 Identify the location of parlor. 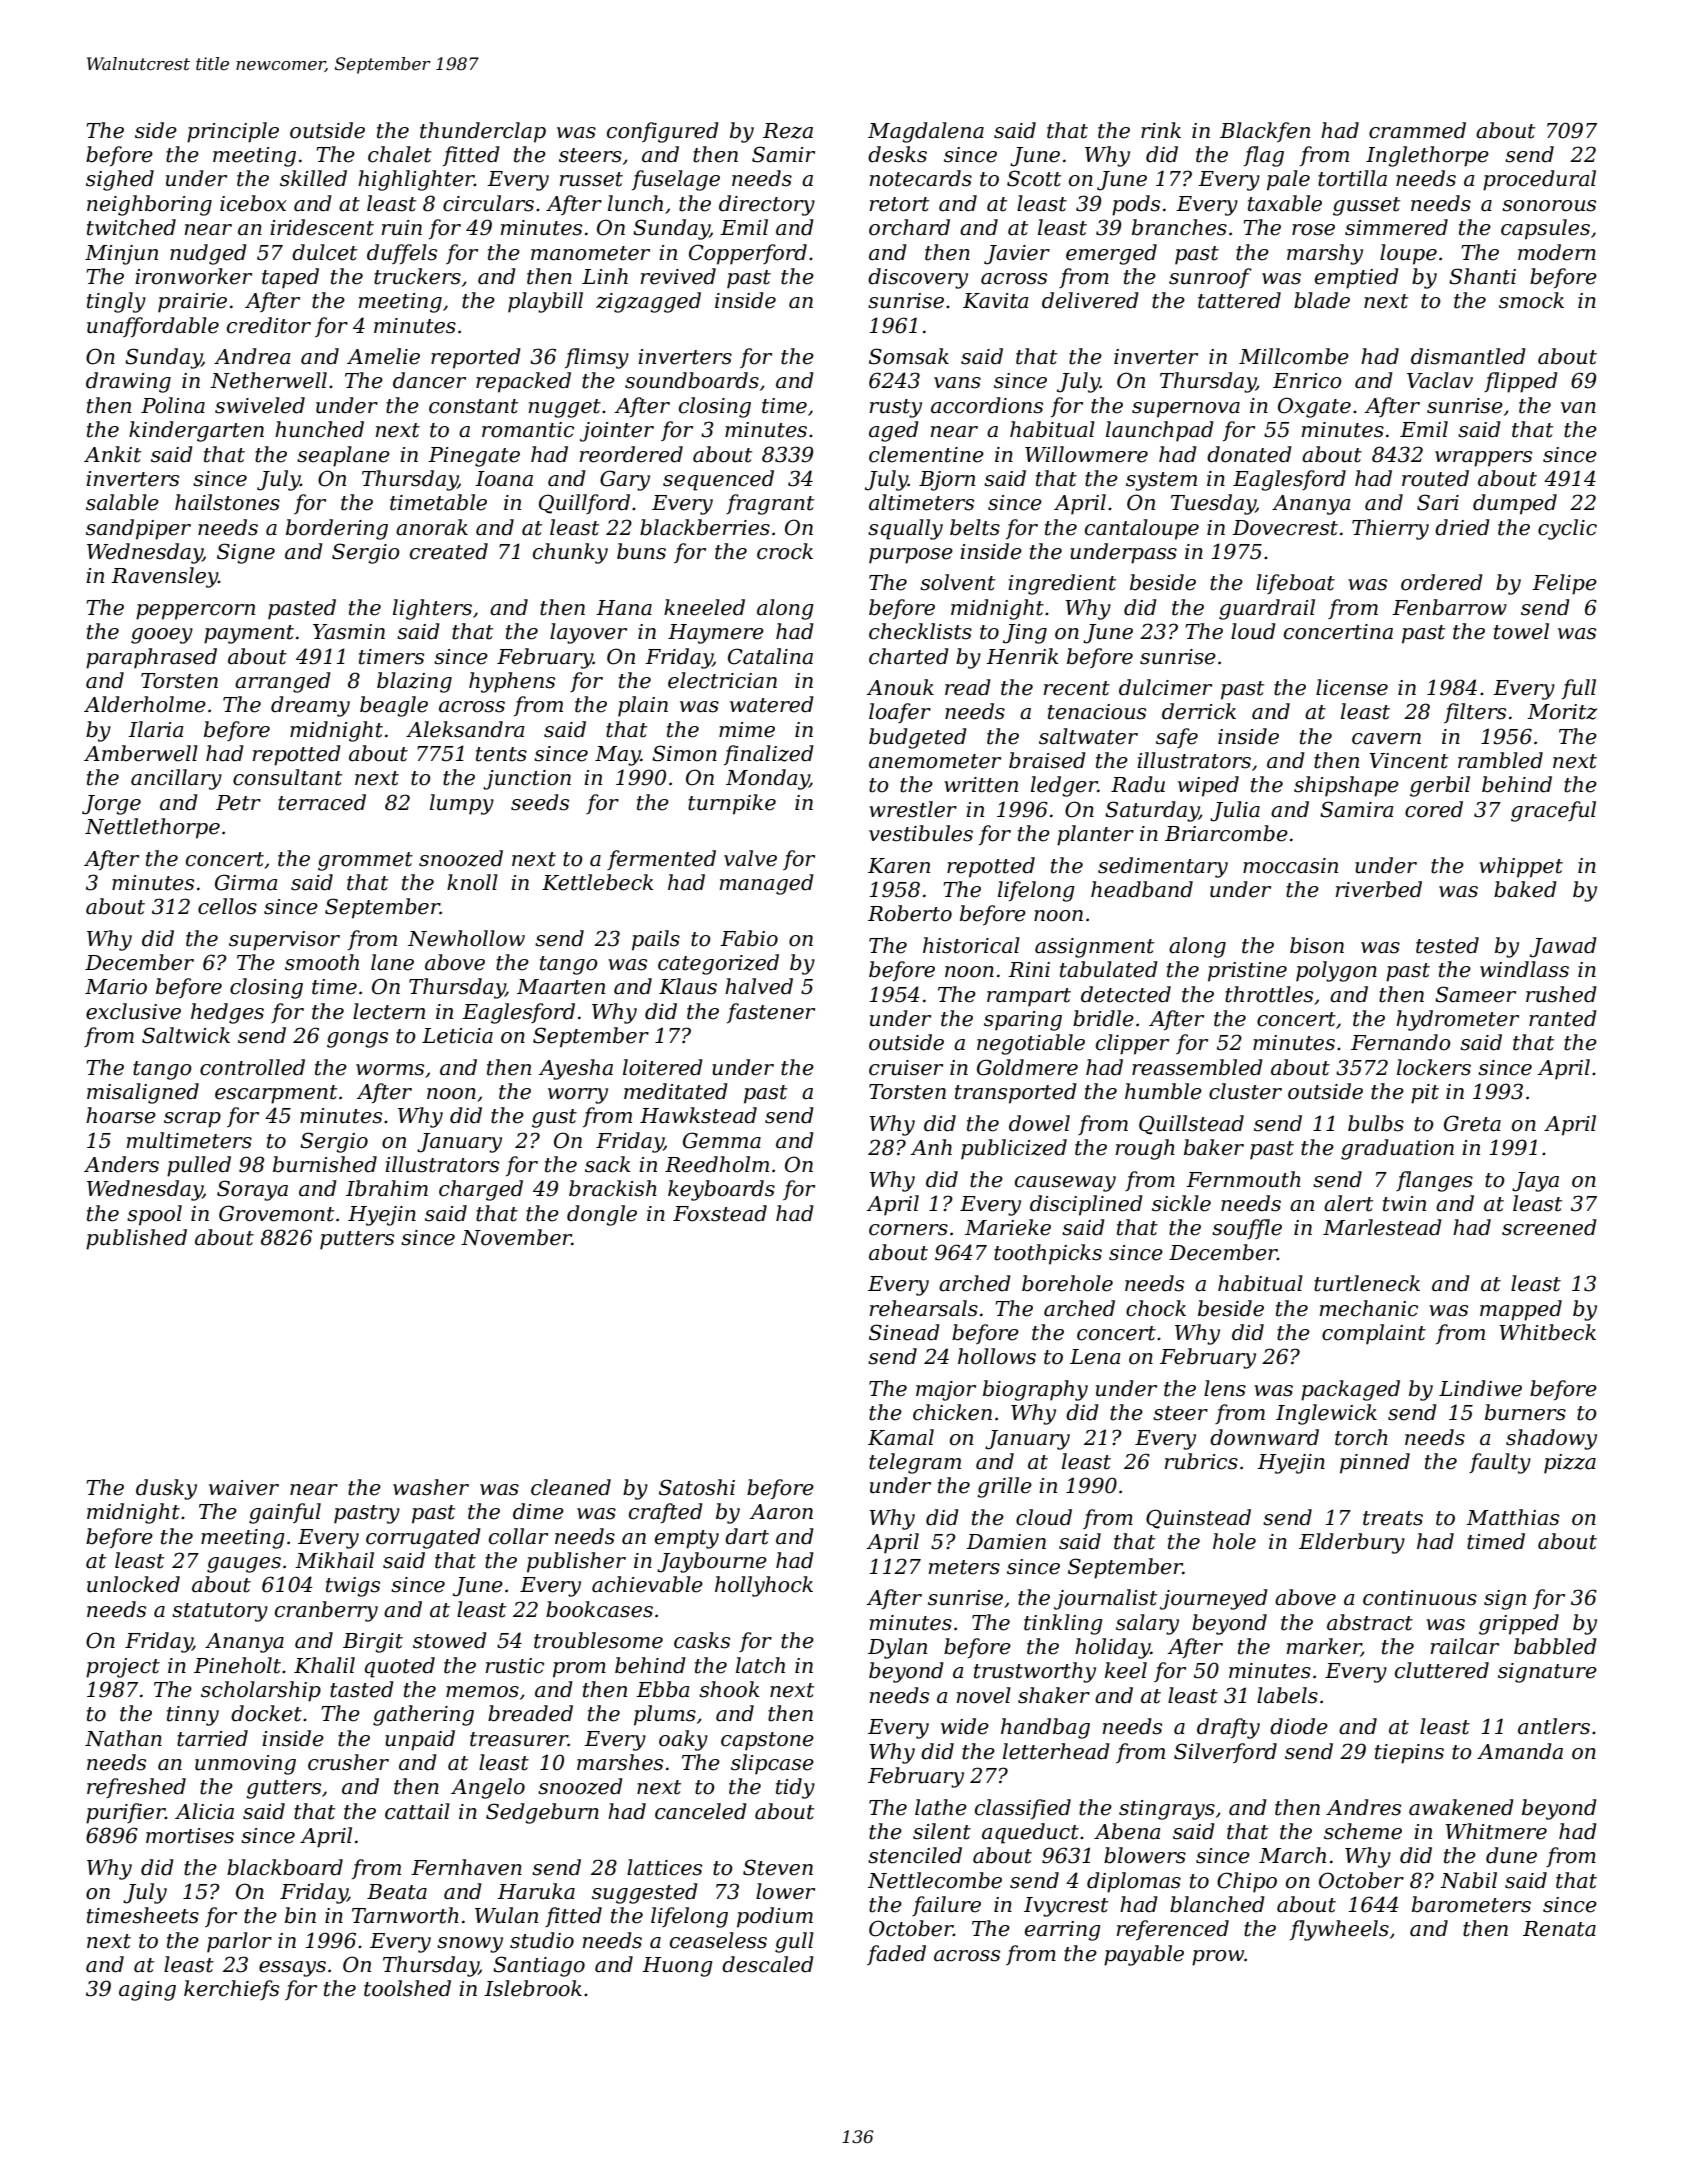
(239, 1942).
